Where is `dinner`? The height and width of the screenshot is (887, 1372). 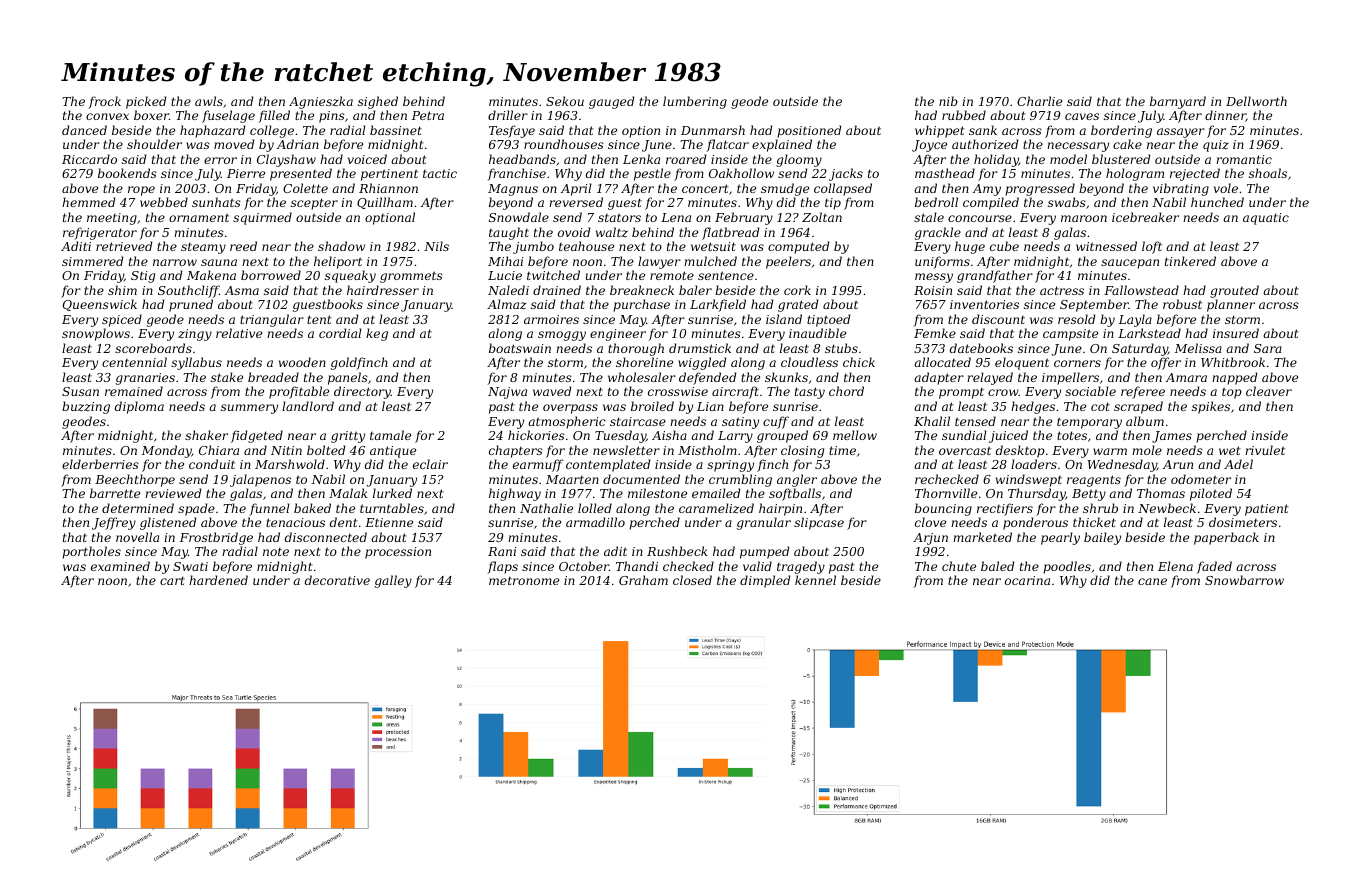
dinner is located at coordinates (1225, 116).
